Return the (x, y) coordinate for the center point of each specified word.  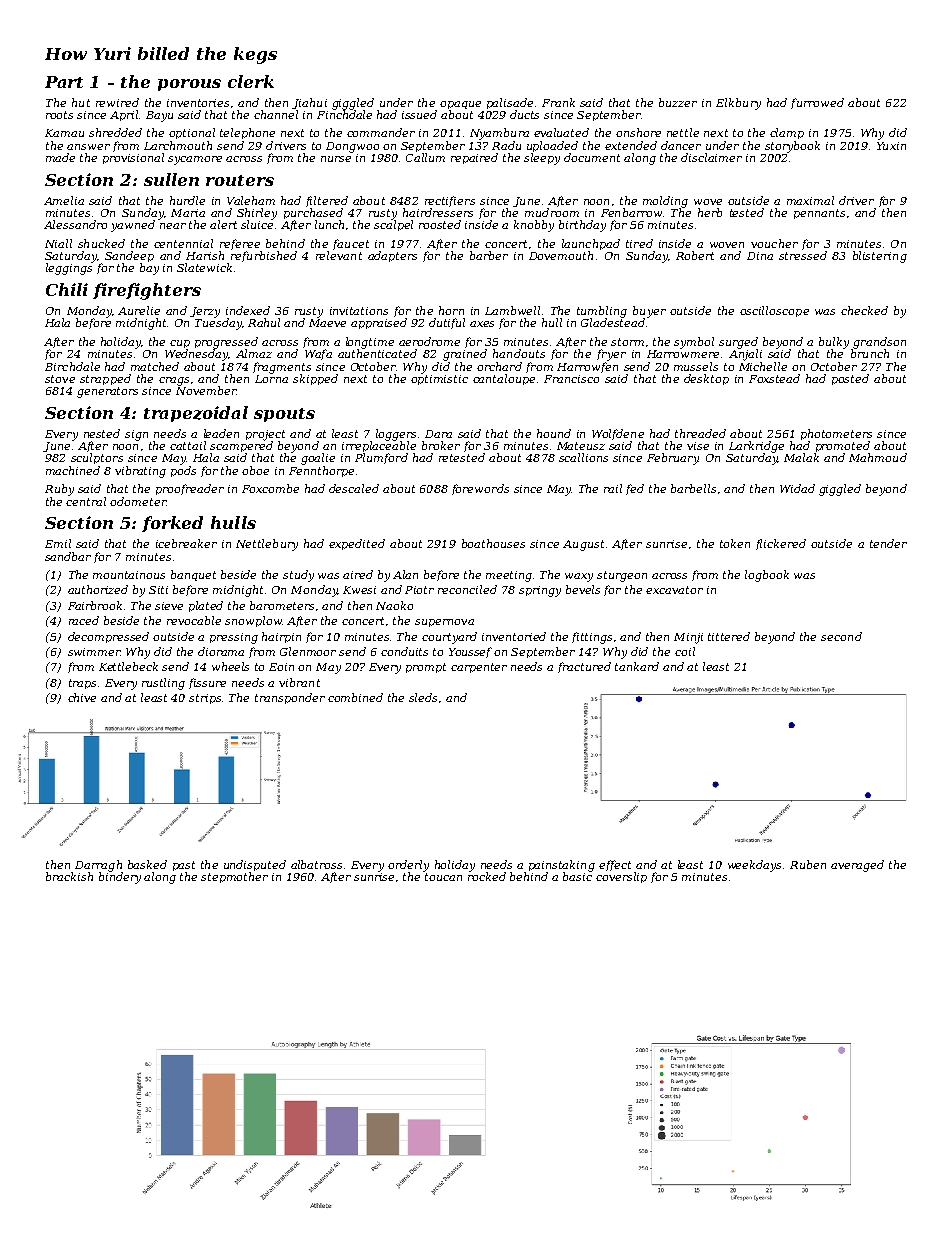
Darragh (98, 866)
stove (60, 379)
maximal (810, 200)
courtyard (449, 638)
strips (206, 699)
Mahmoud (878, 457)
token (735, 543)
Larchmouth (178, 145)
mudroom (552, 212)
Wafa (318, 354)
